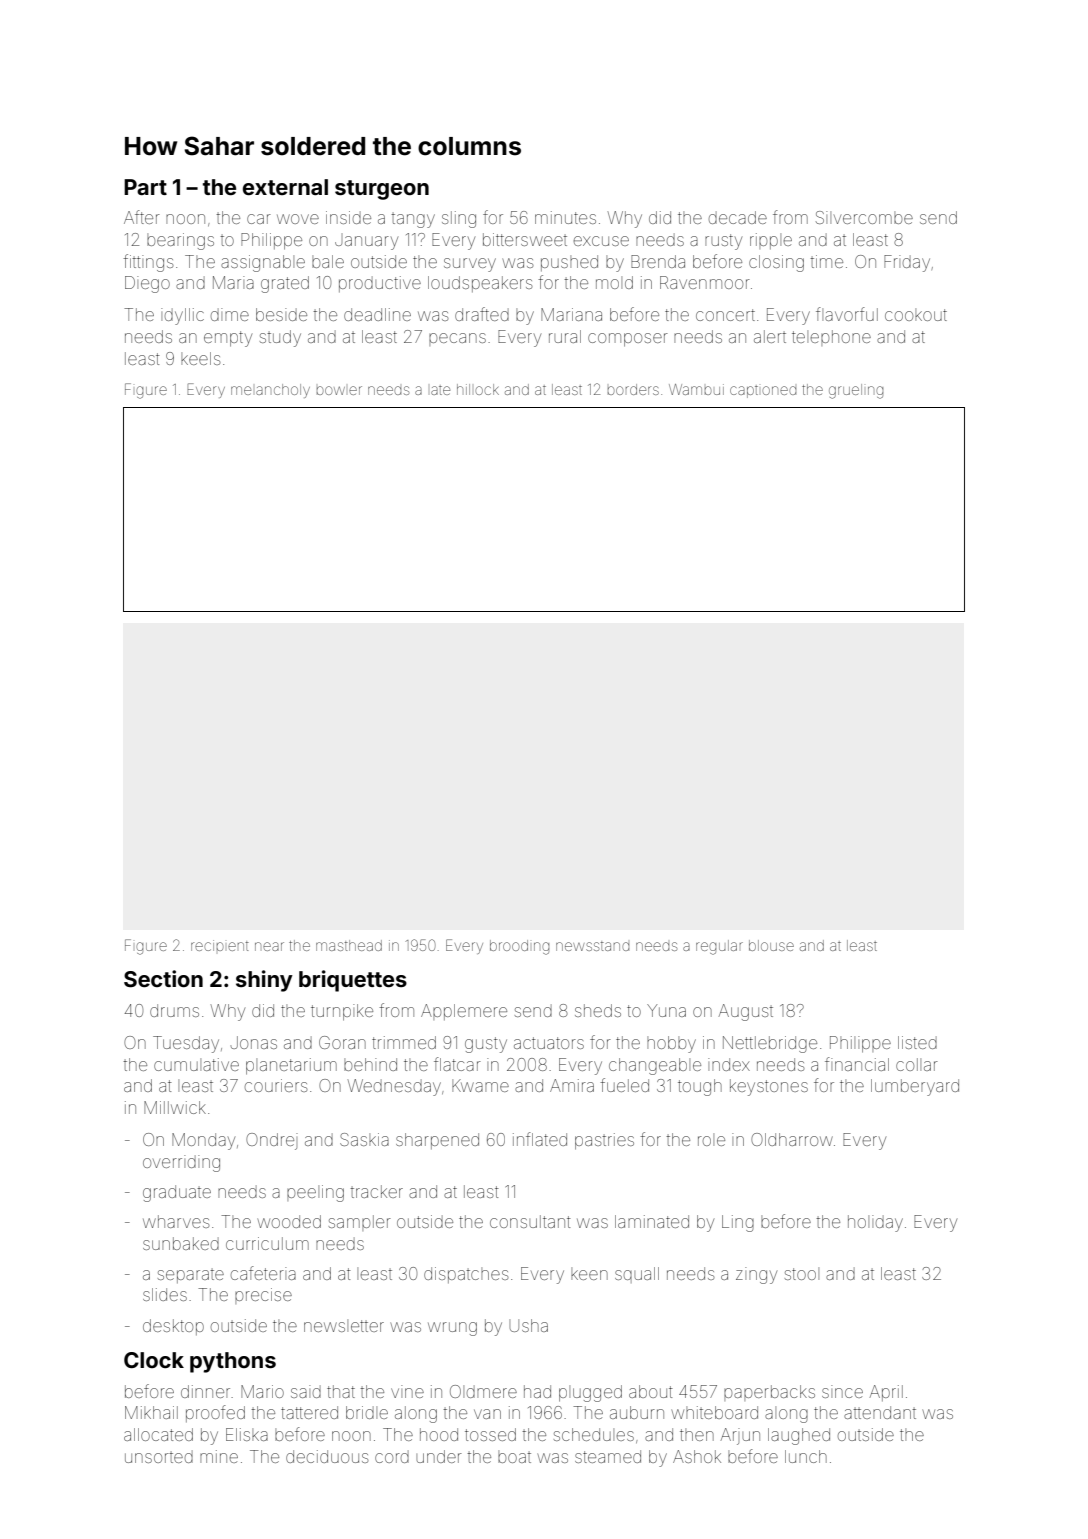  Describe the element at coordinates (528, 1325) in the screenshot. I see `Usha` at that location.
